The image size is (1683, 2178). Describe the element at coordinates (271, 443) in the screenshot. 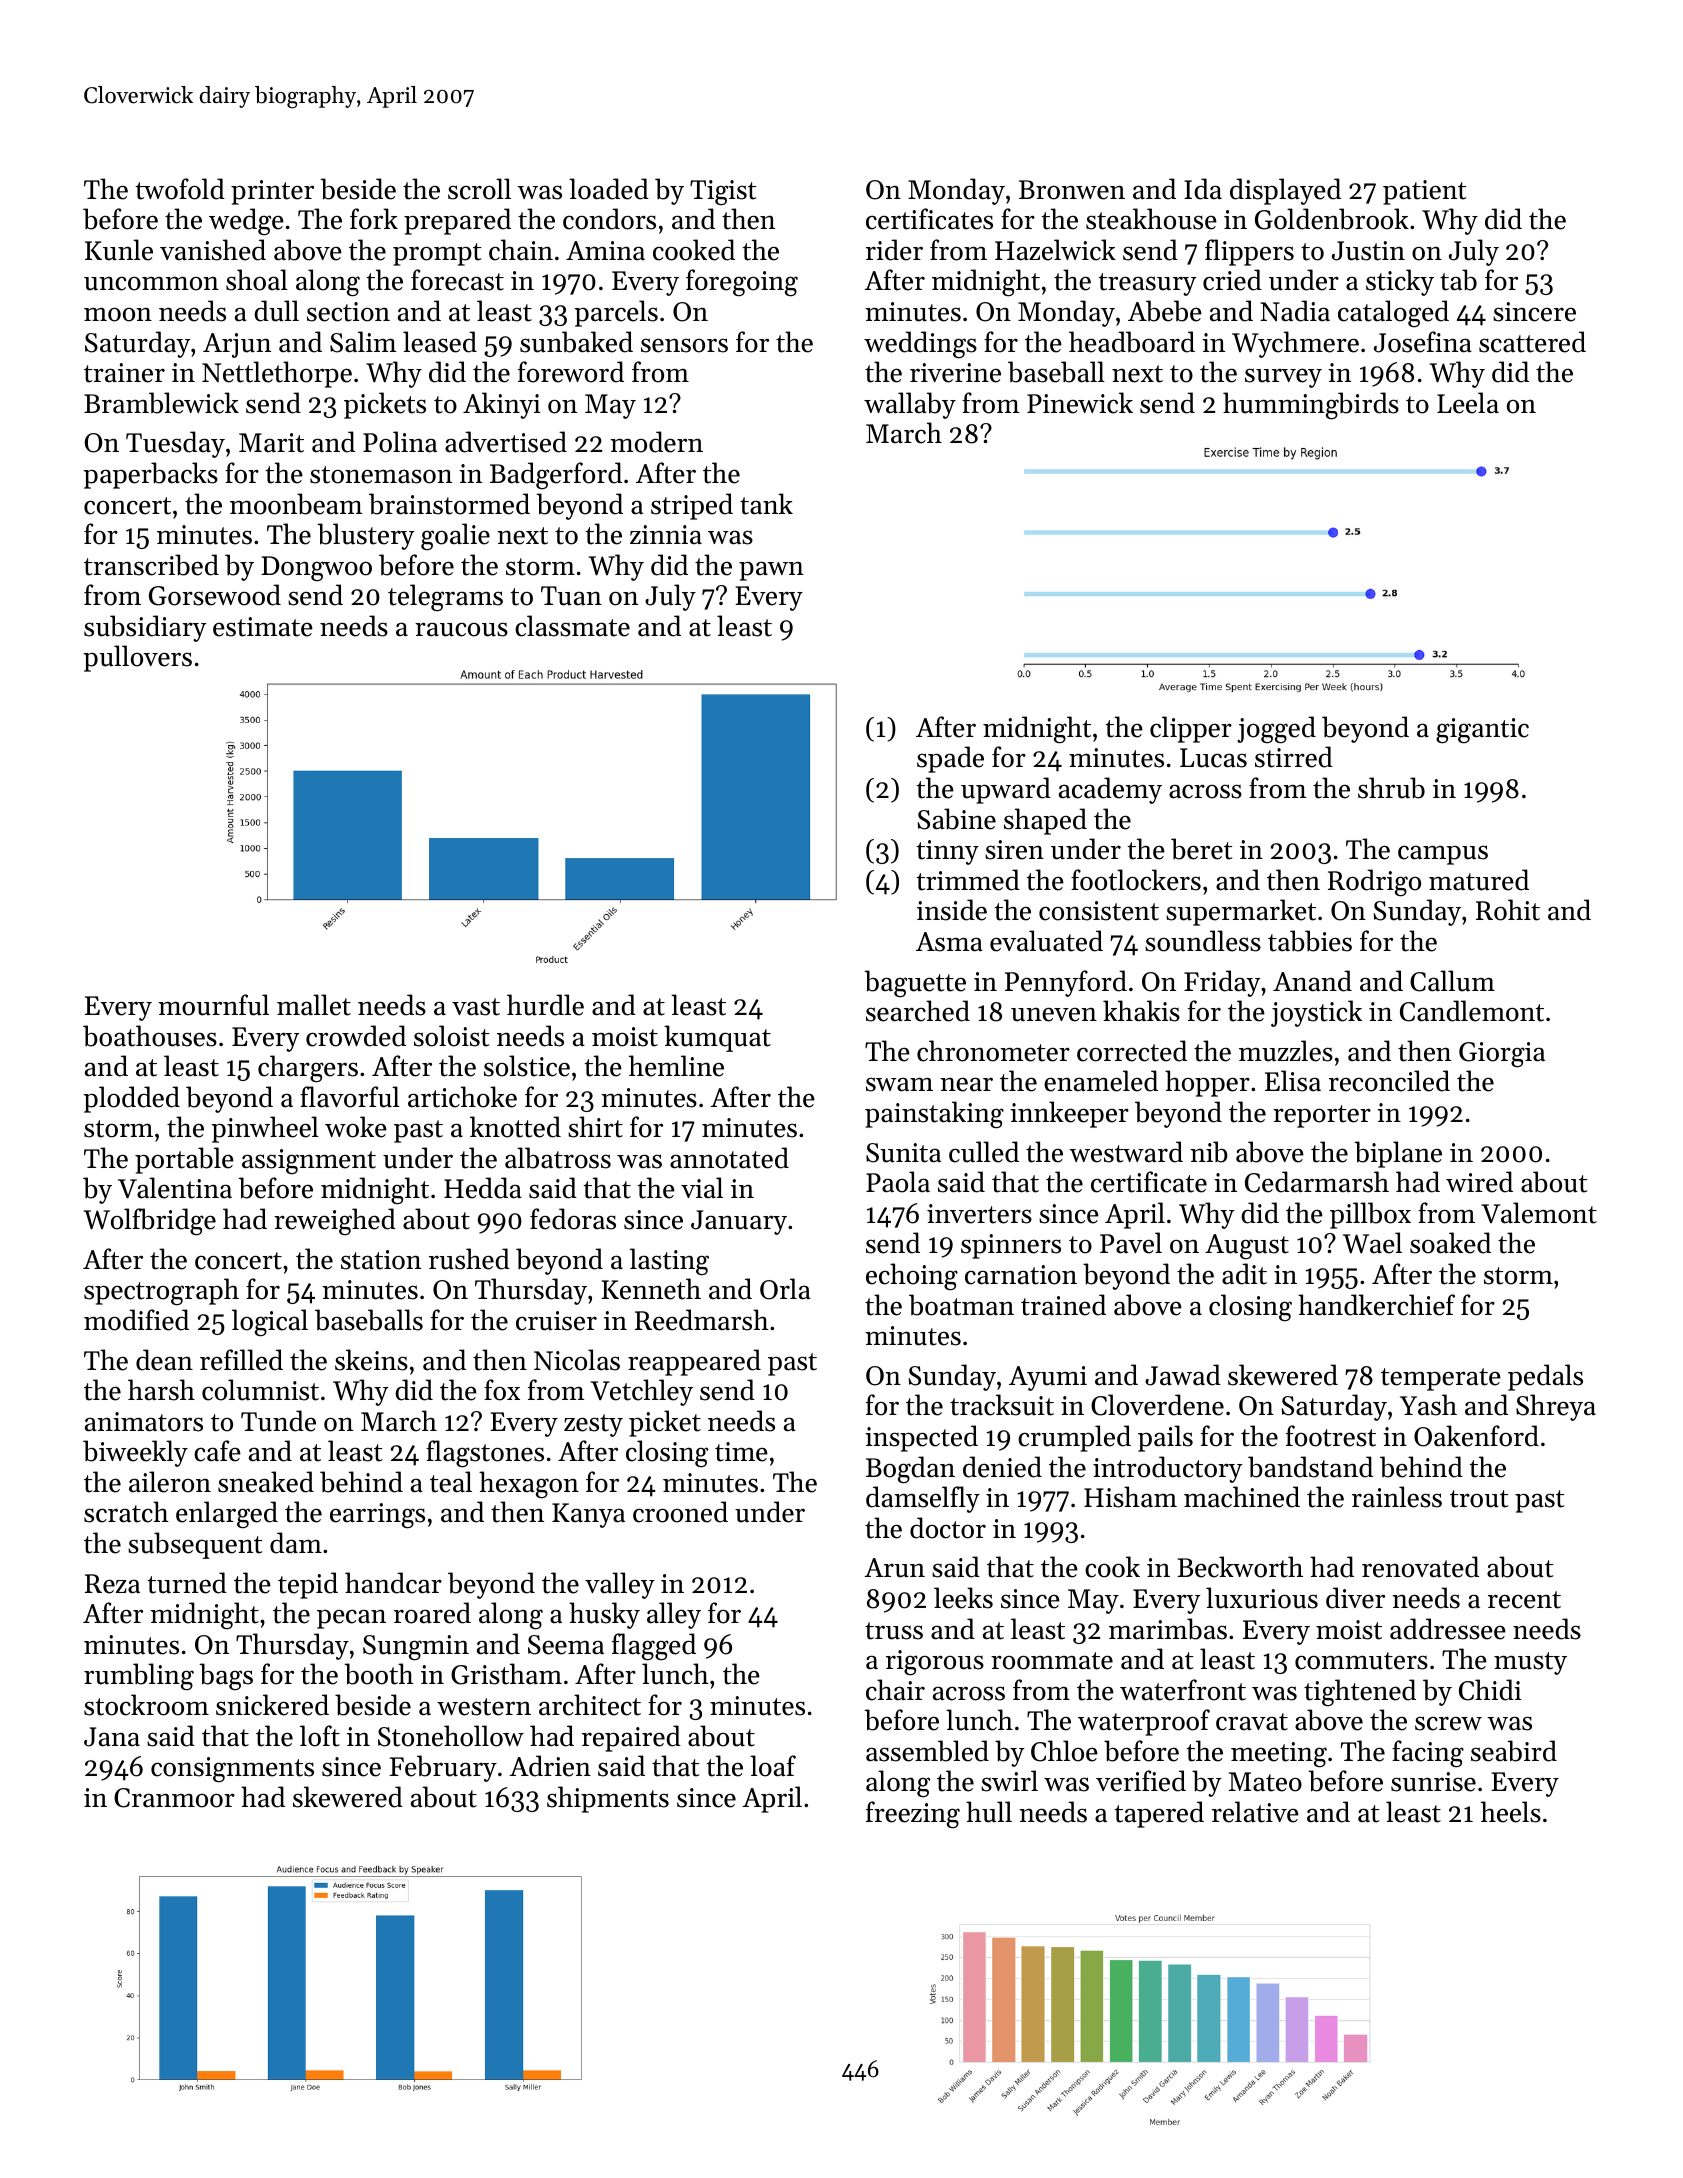

I see `Marit` at that location.
